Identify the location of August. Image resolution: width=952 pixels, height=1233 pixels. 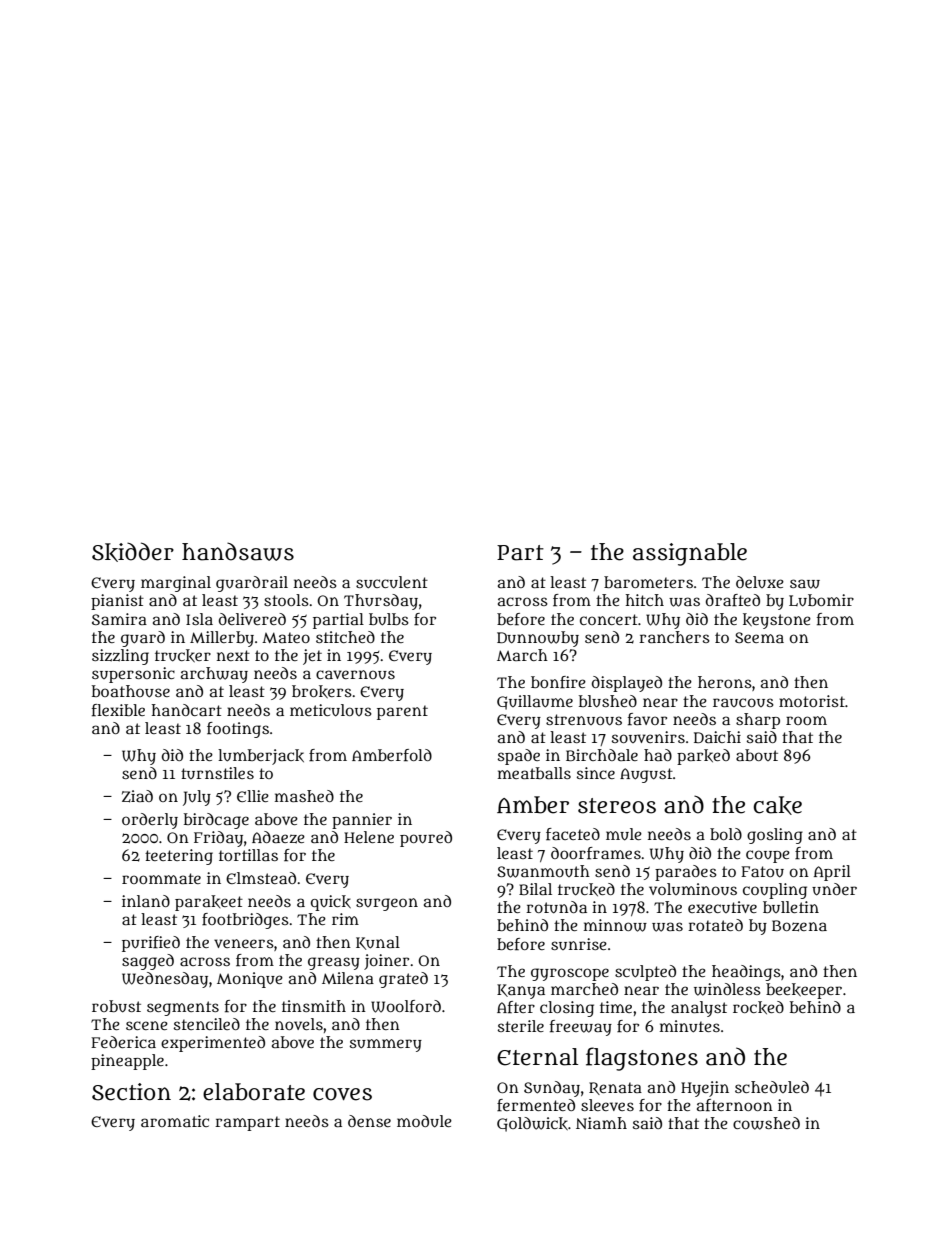
(646, 775).
